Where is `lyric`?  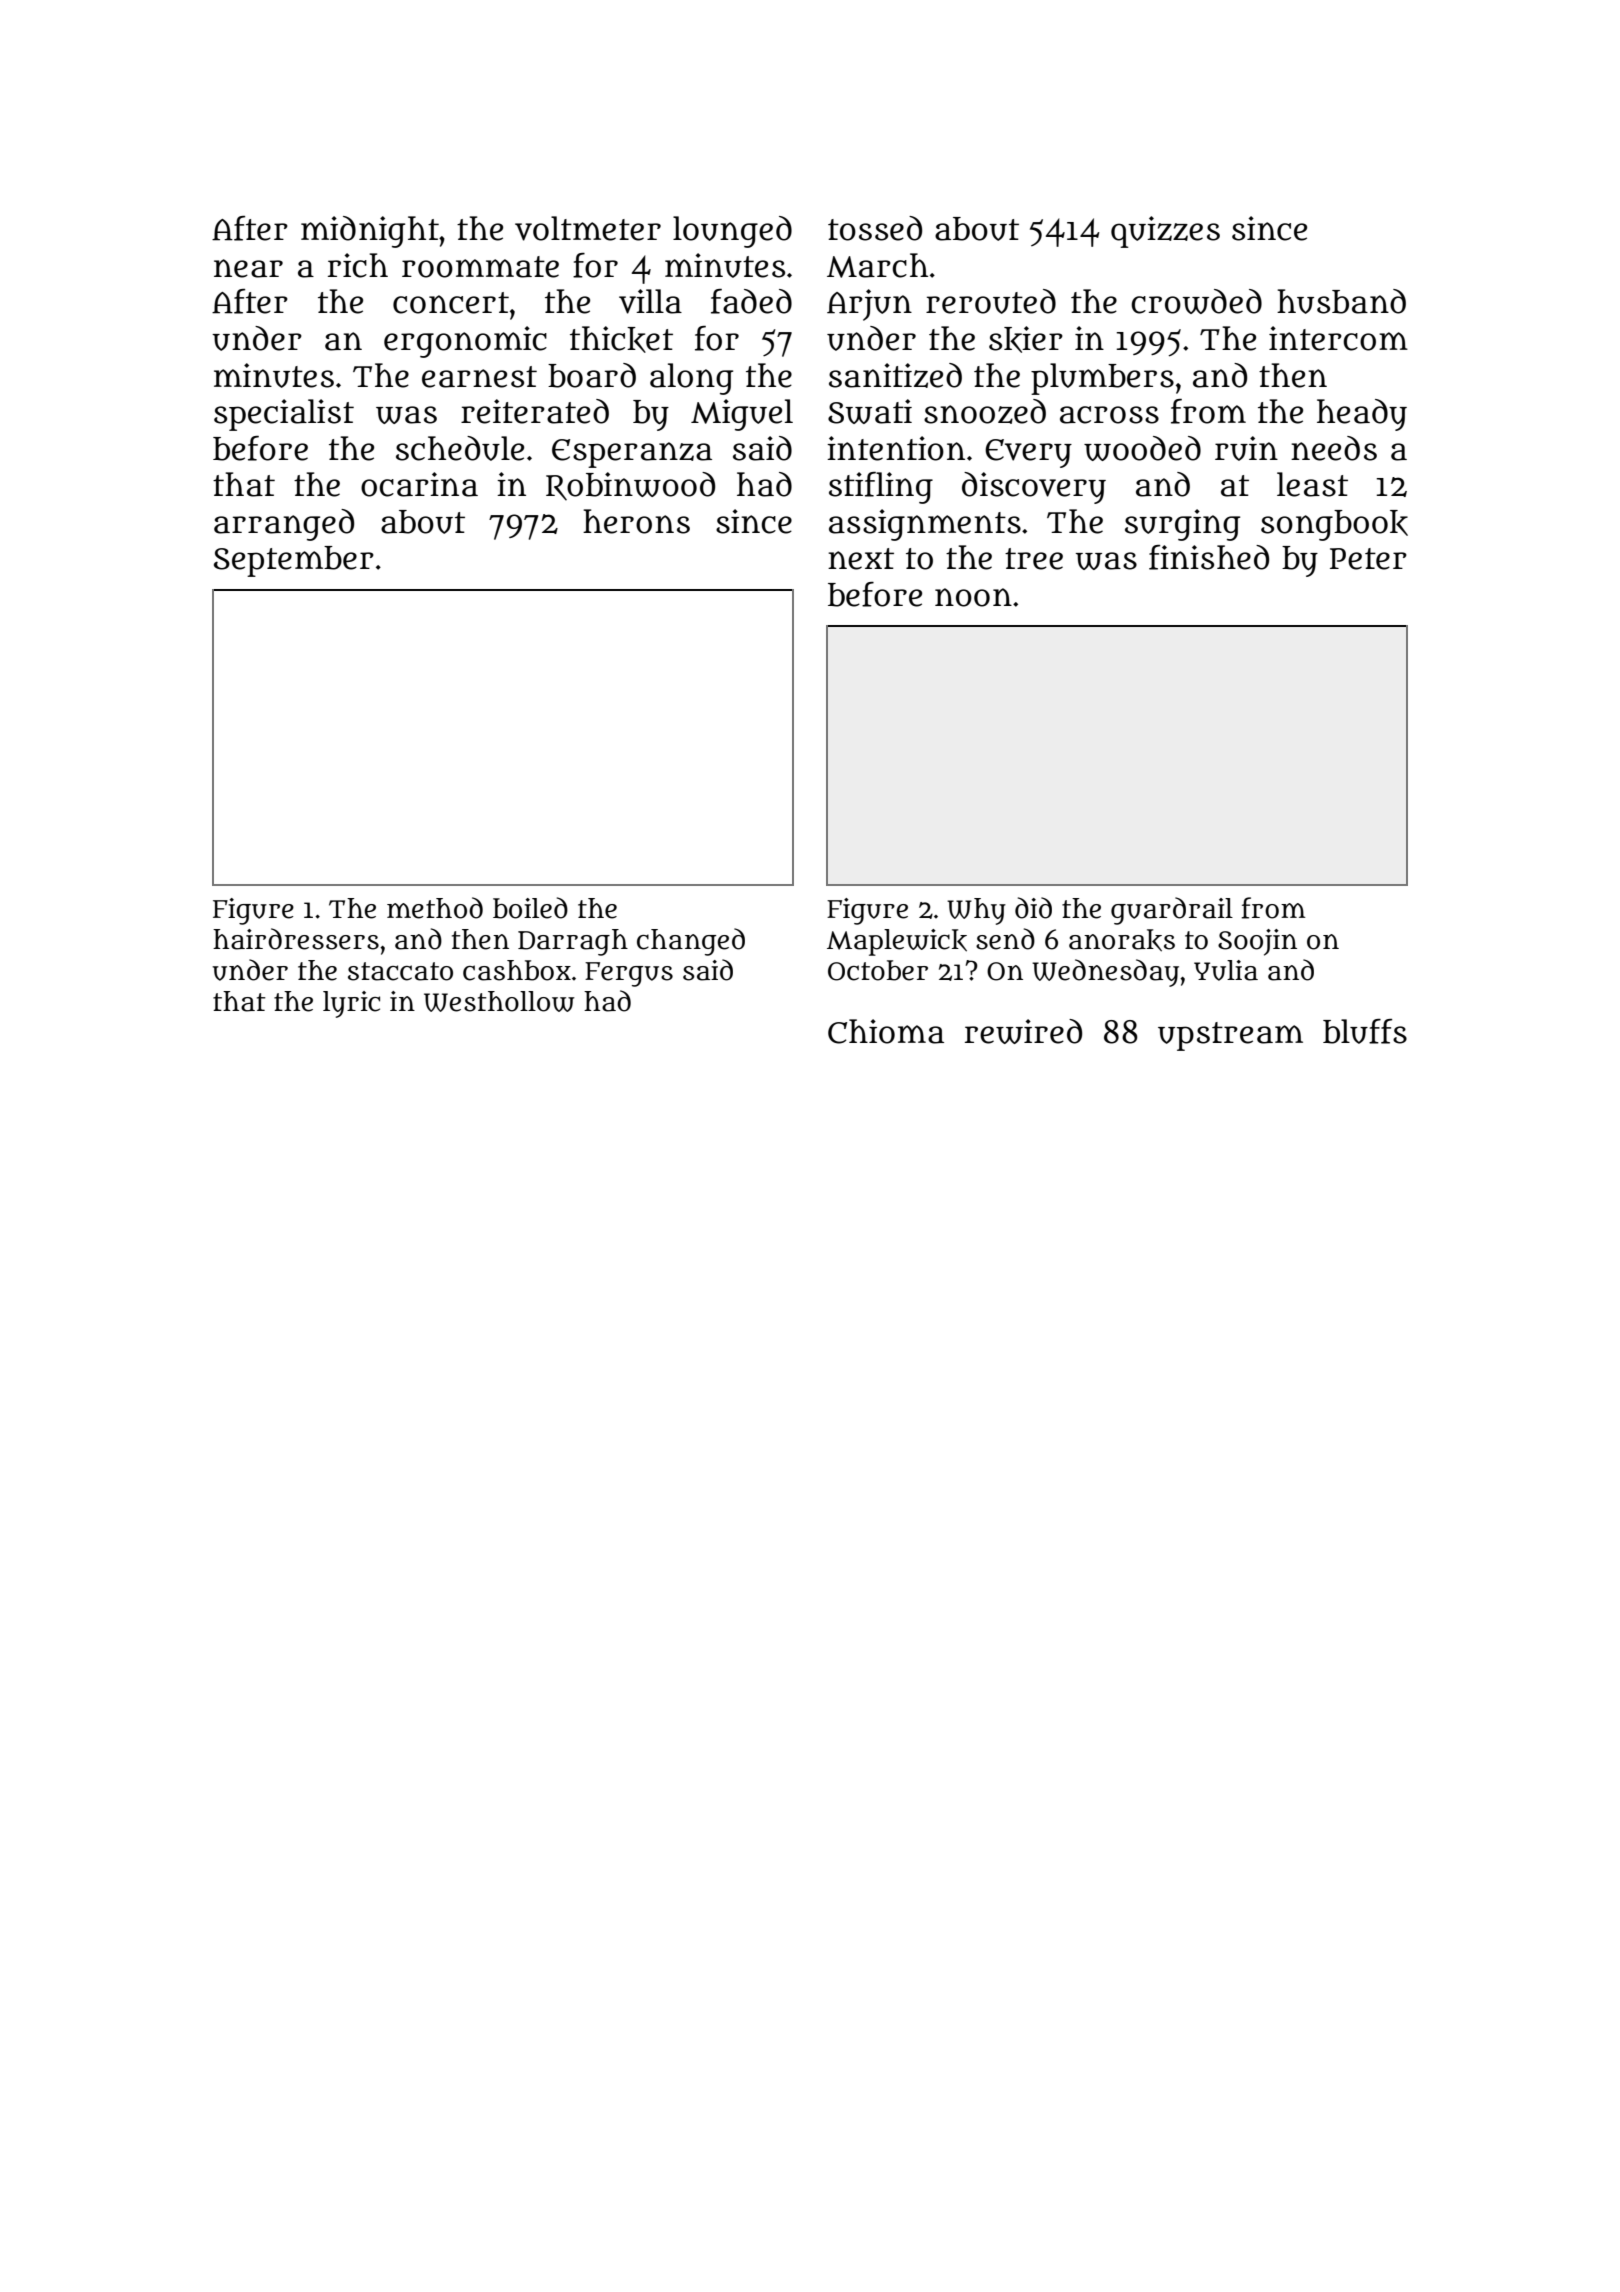 lyric is located at coordinates (351, 1004).
